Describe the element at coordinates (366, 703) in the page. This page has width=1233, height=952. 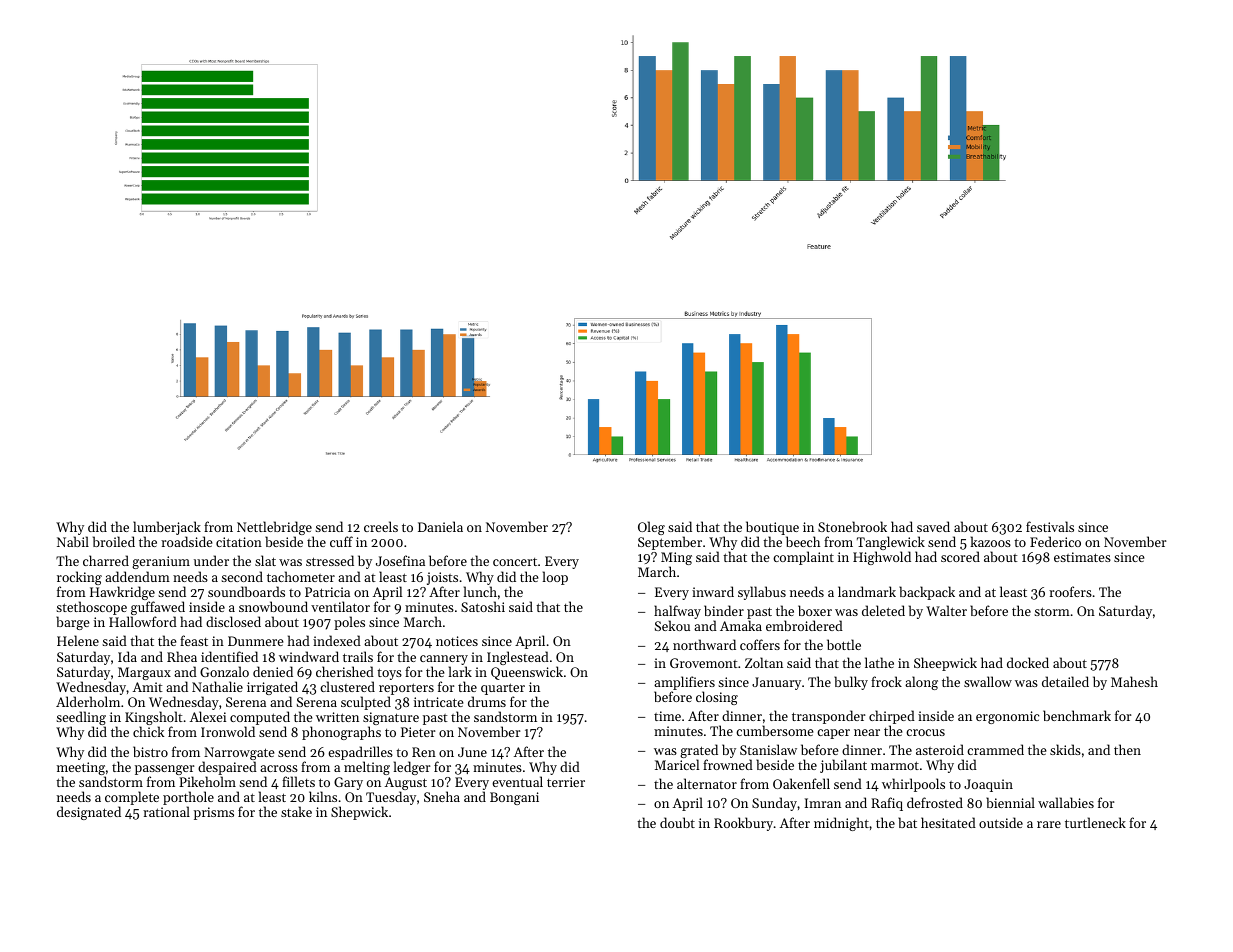
I see `sculpted` at that location.
